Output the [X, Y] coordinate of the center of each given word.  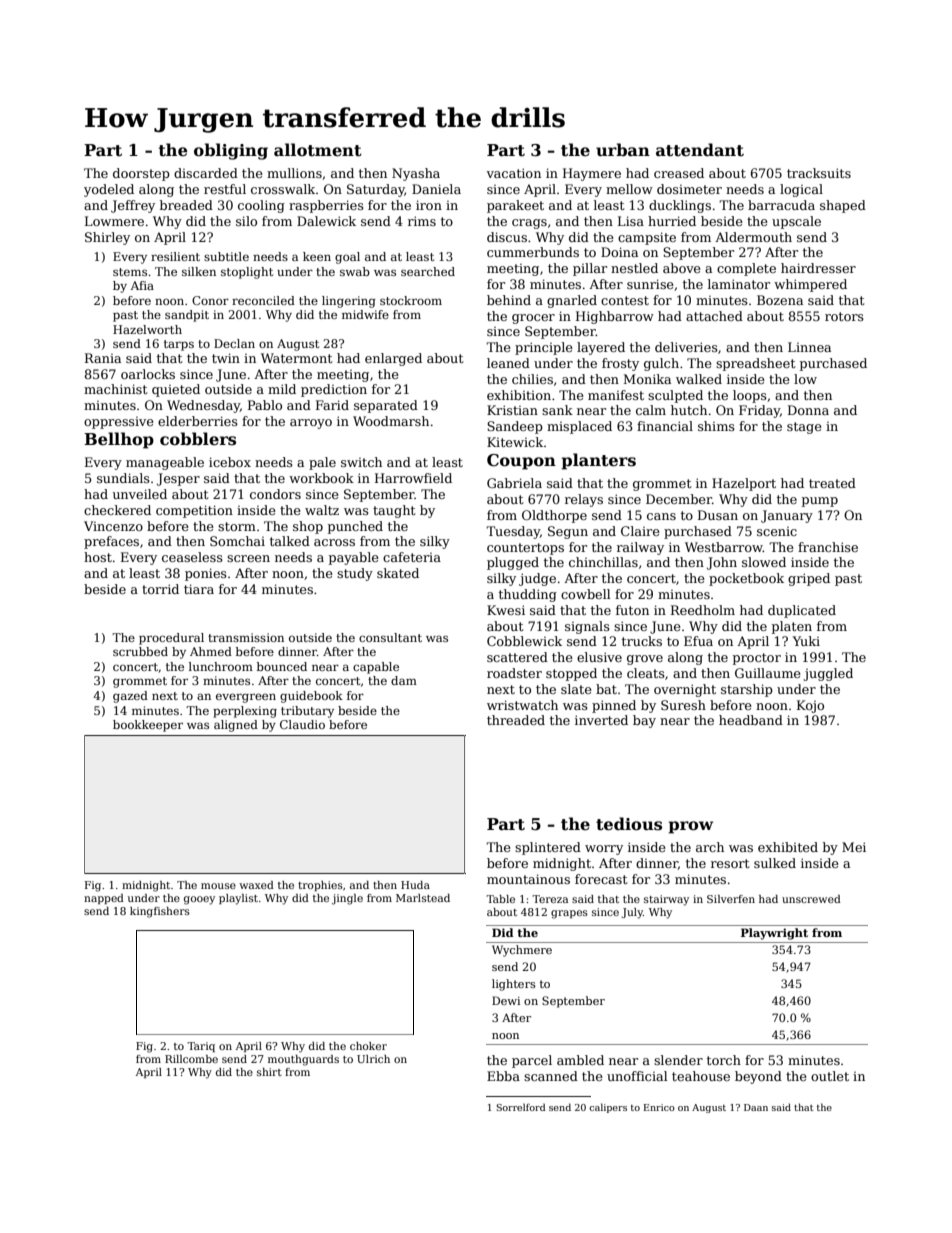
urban [623, 150]
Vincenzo [113, 526]
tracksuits [819, 173]
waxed [256, 885]
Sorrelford [520, 1107]
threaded [516, 720]
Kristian [512, 410]
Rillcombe [191, 1059]
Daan [756, 1107]
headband [751, 720]
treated [832, 483]
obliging [231, 151]
